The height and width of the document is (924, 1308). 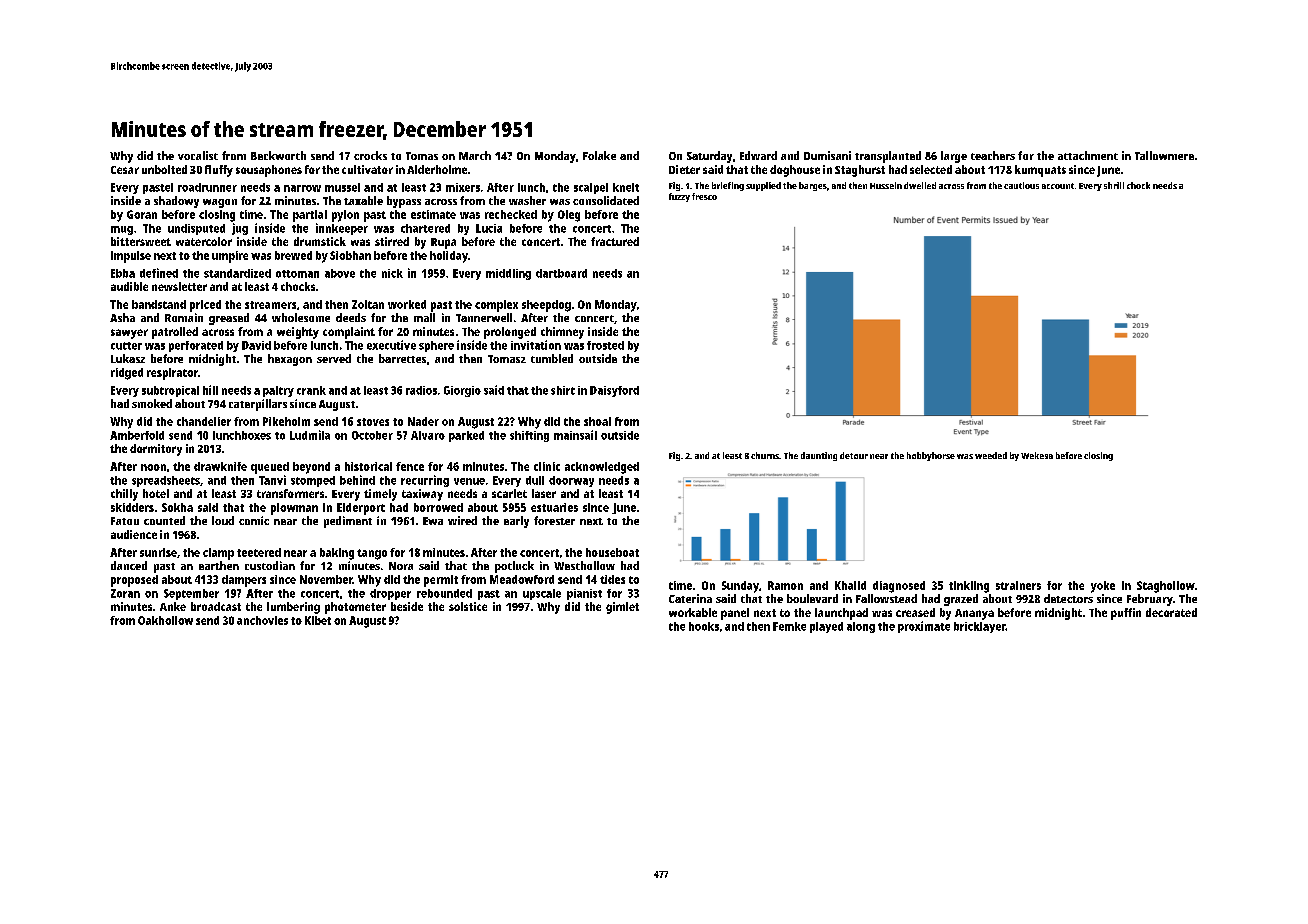 What do you see at coordinates (615, 241) in the document?
I see `fractured` at bounding box center [615, 241].
